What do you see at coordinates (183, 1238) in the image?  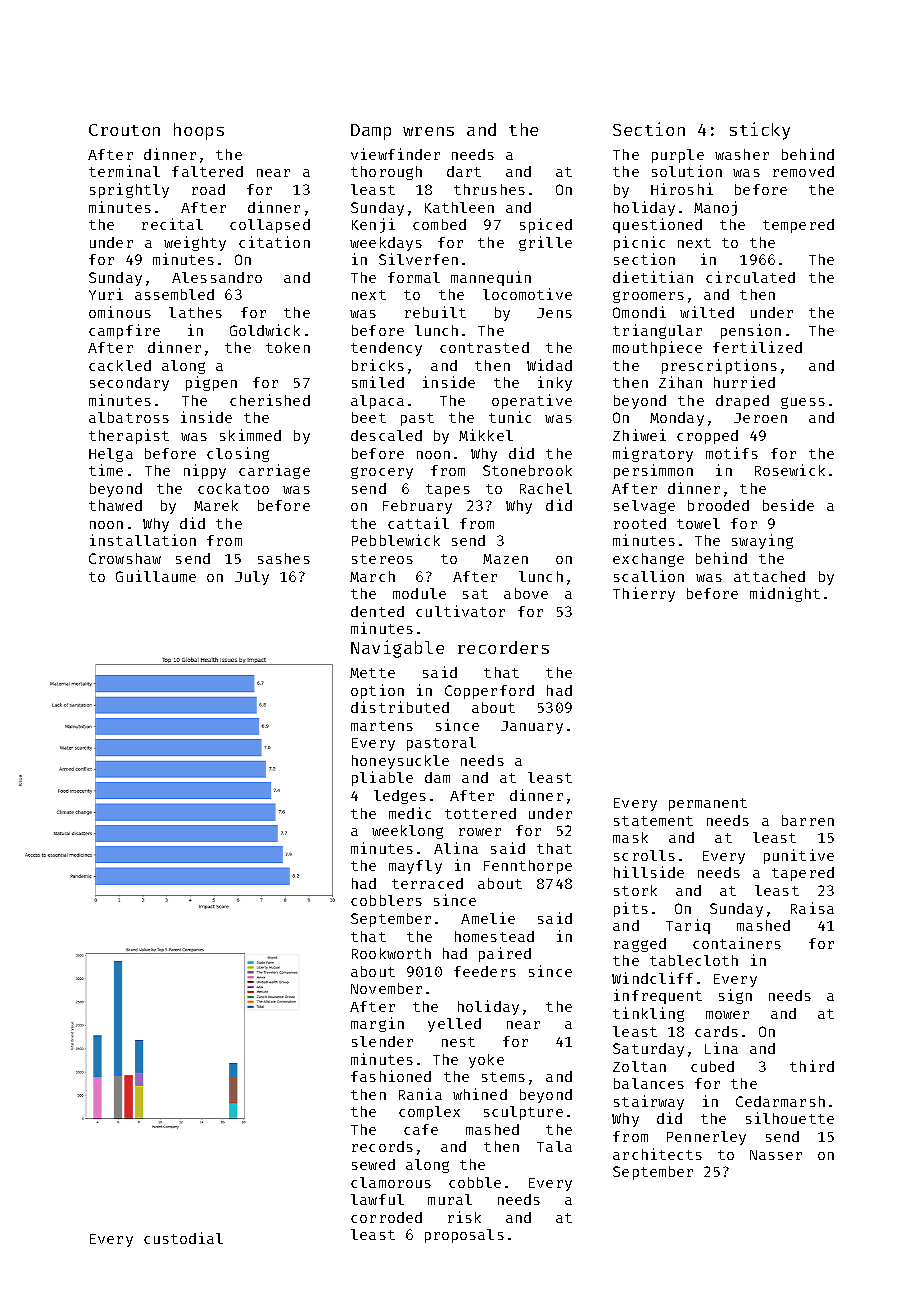 I see `custodial` at bounding box center [183, 1238].
